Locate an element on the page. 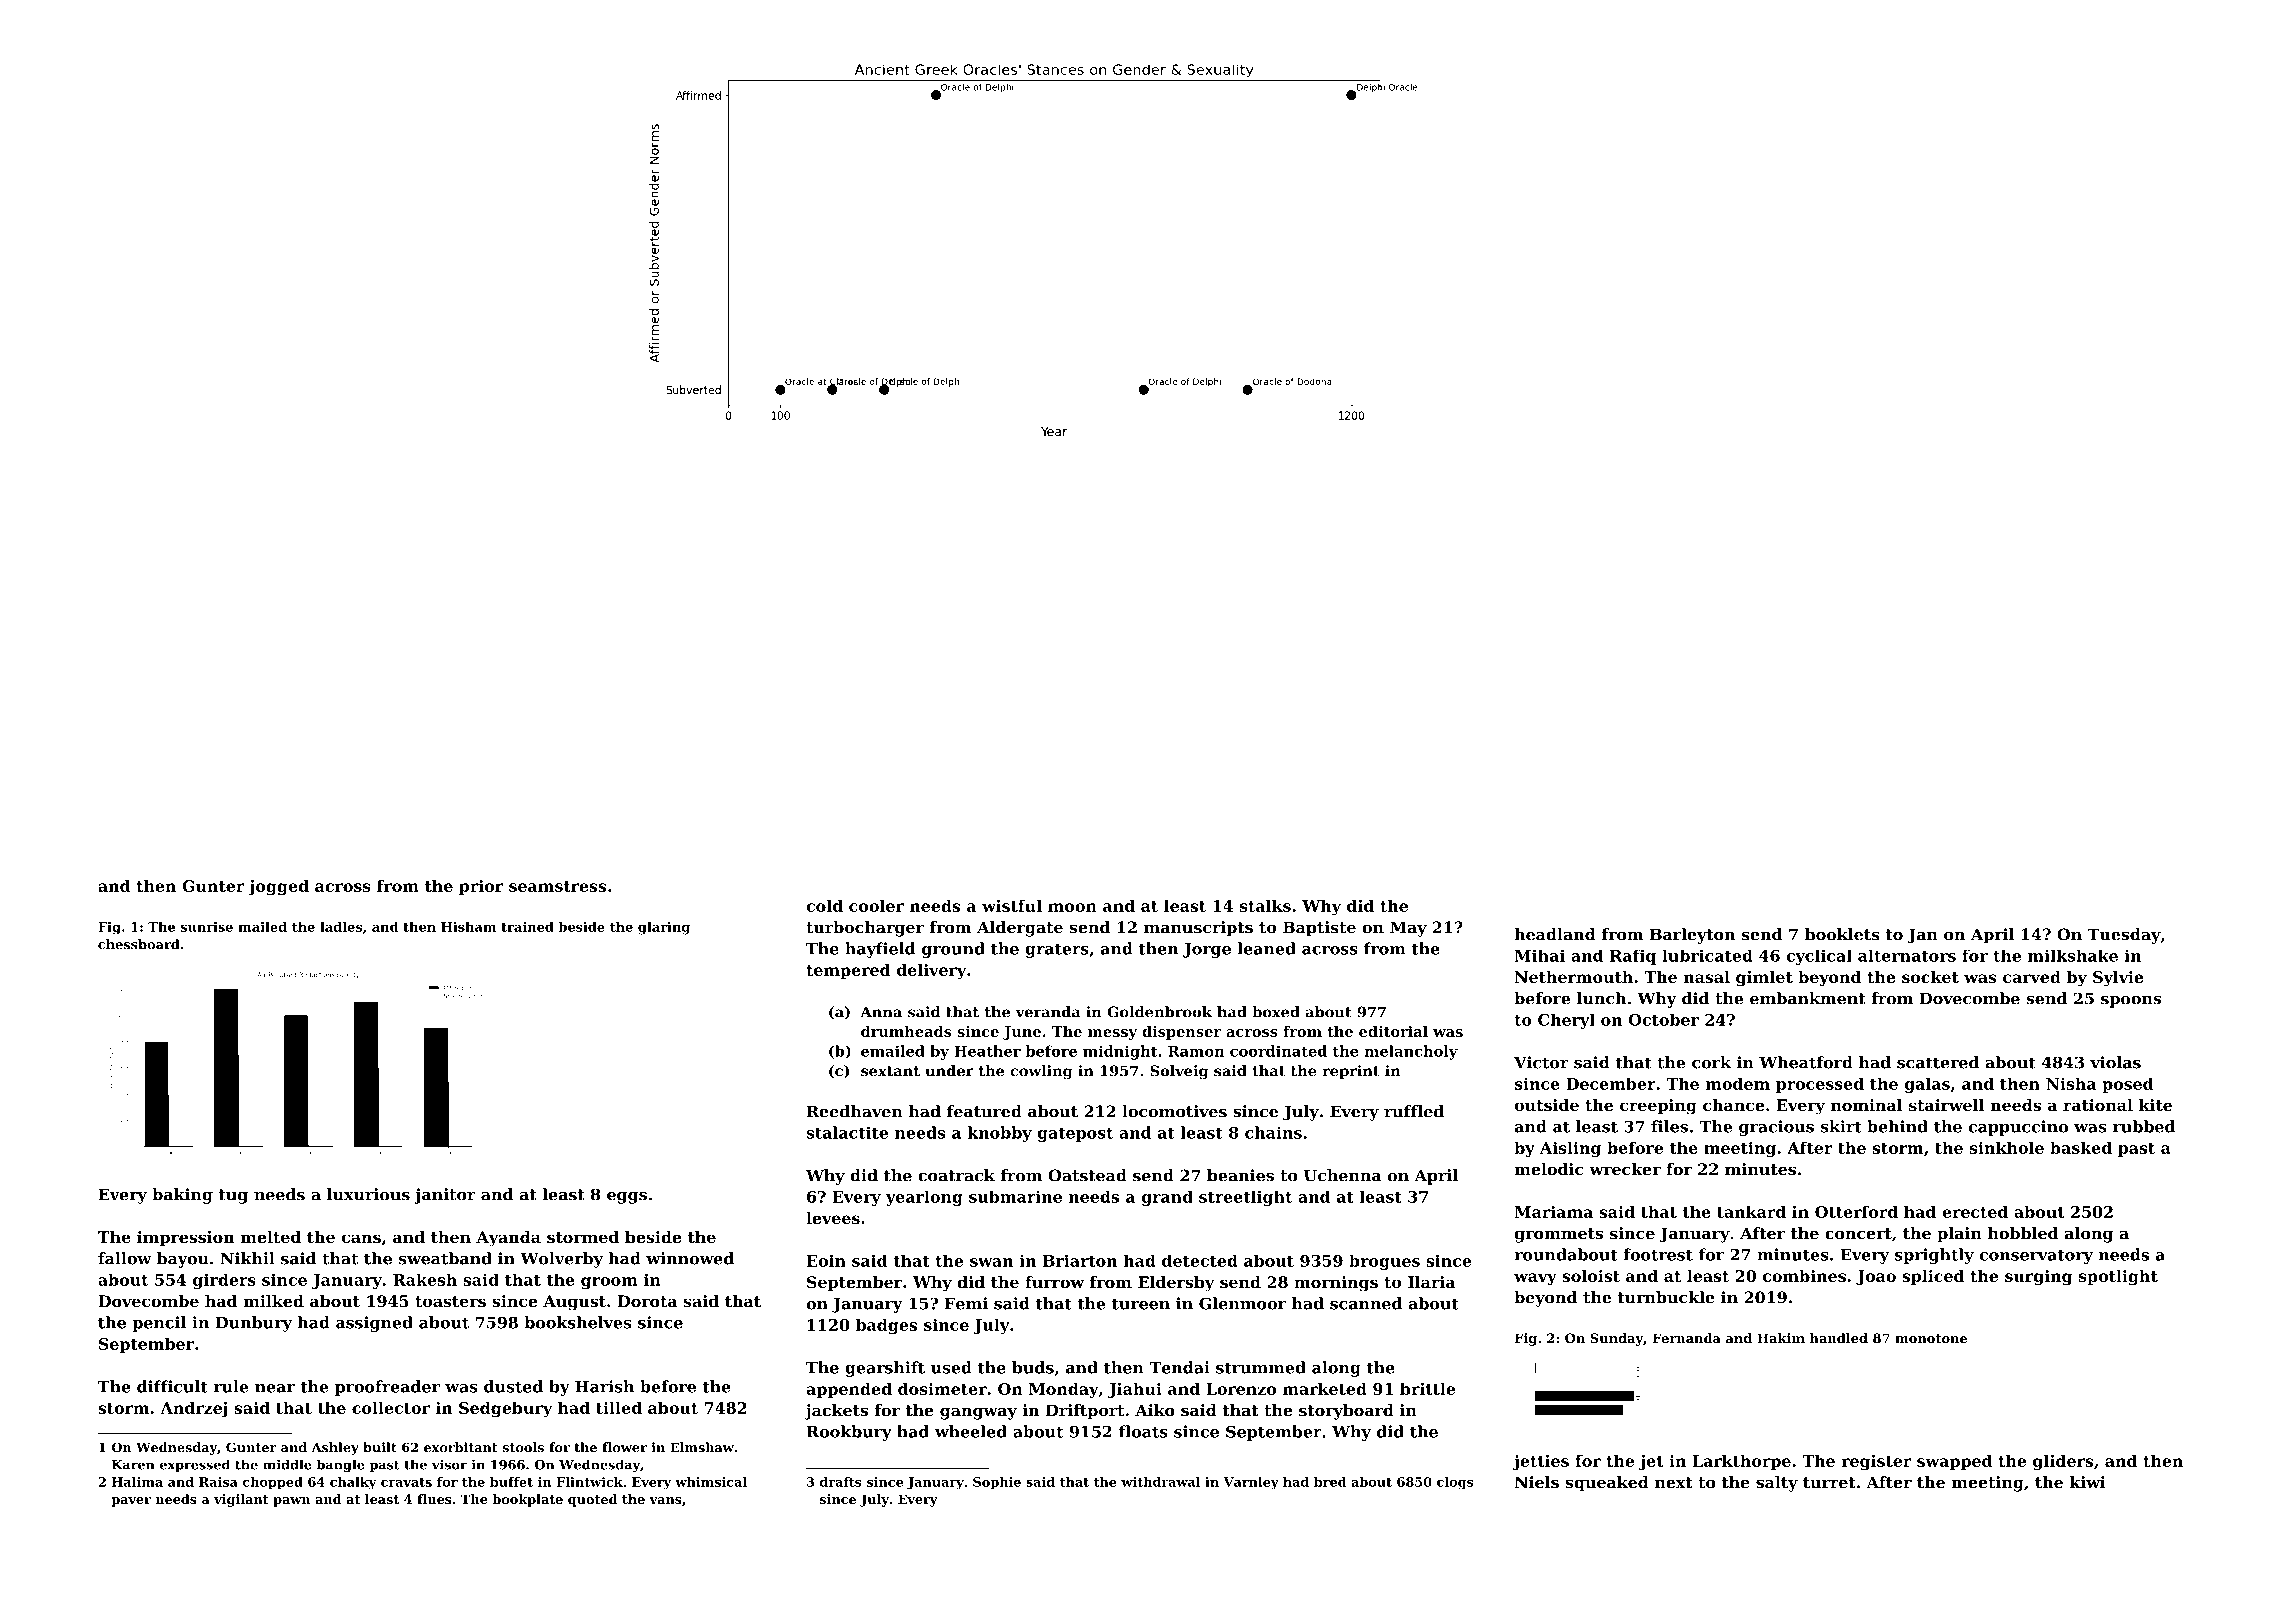 The image size is (2282, 1614). surging is located at coordinates (2038, 1278).
